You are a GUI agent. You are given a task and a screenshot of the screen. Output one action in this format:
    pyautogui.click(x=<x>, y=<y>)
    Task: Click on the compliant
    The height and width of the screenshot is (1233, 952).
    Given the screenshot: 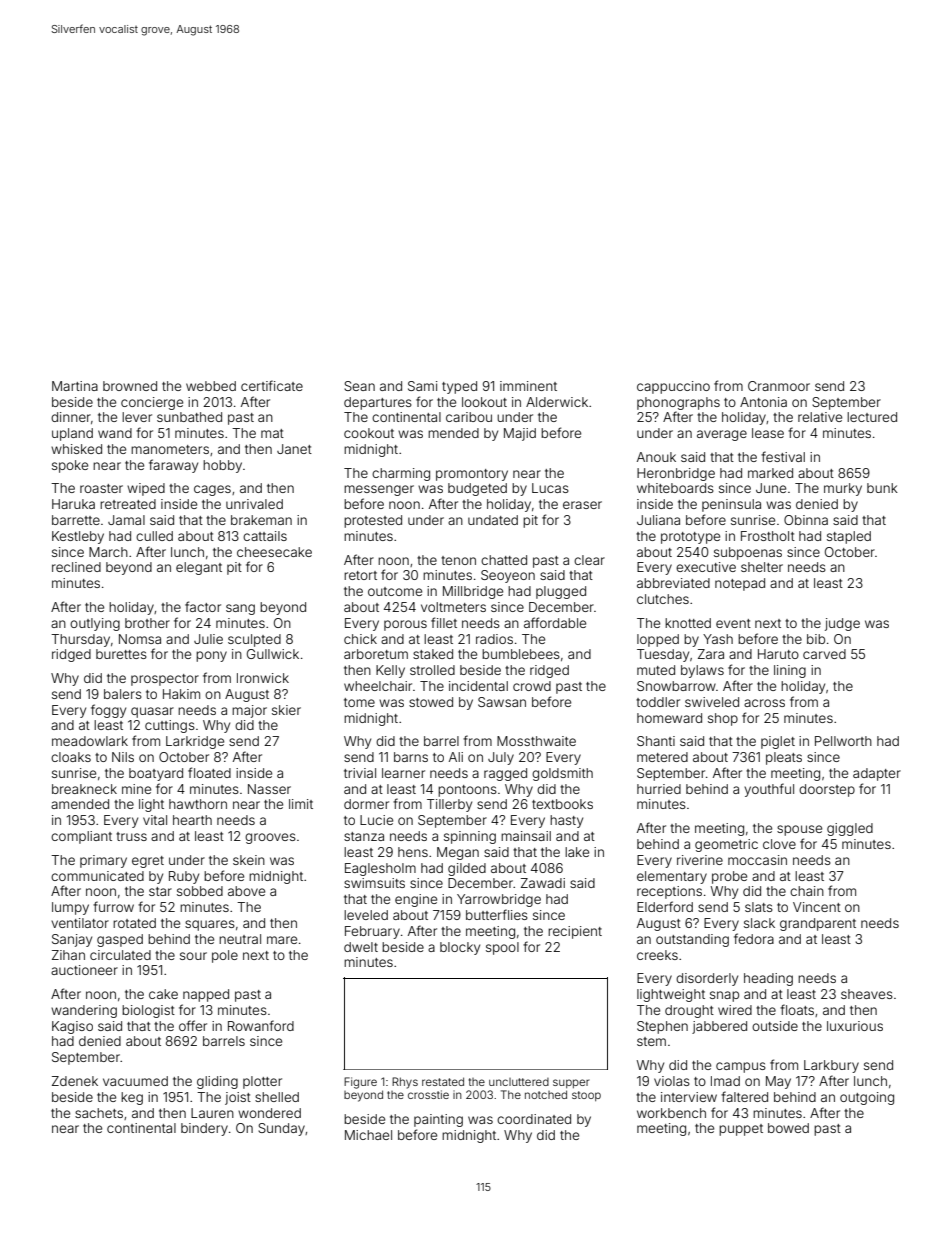 What is the action you would take?
    pyautogui.click(x=81, y=837)
